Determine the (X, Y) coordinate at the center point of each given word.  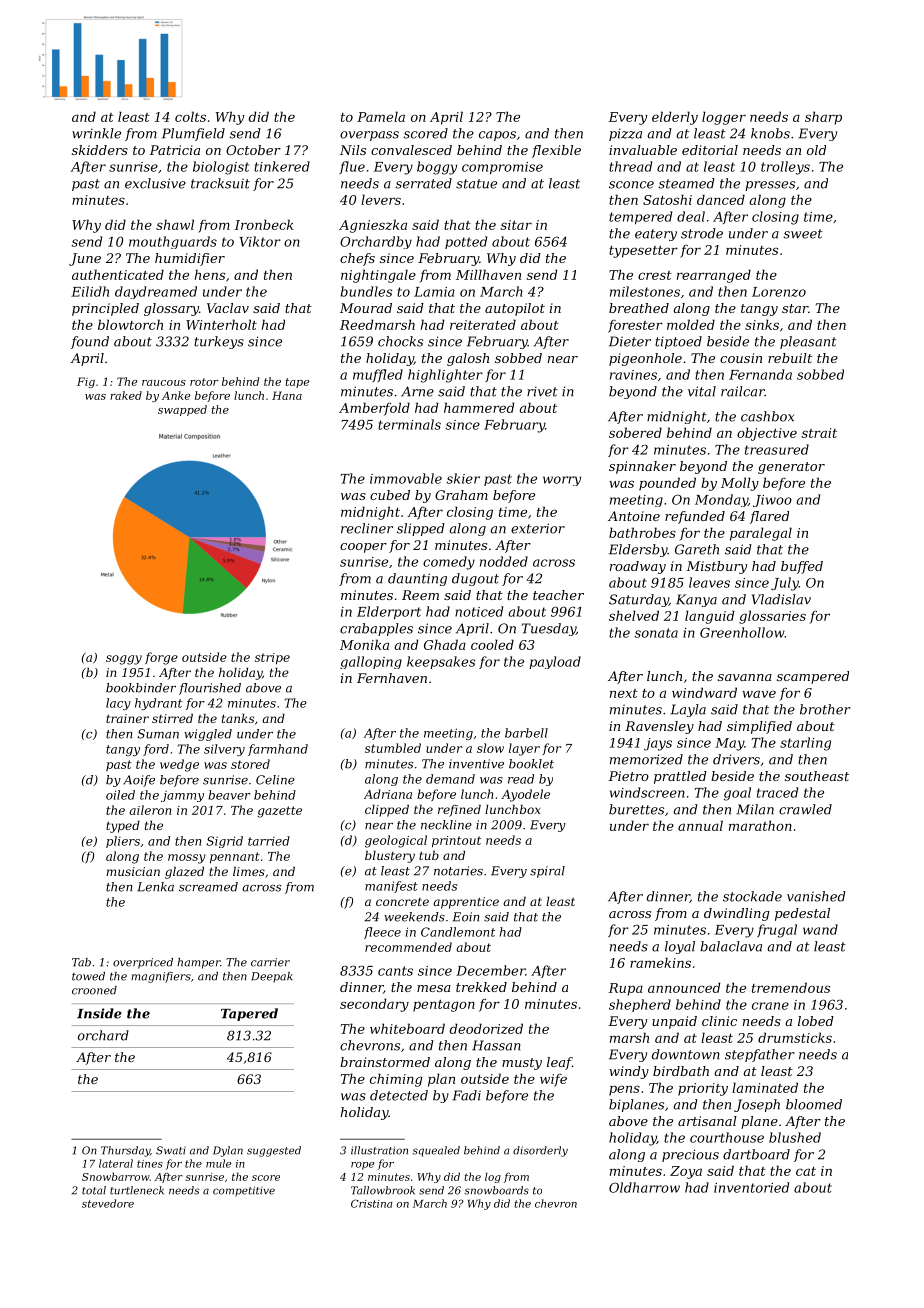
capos (497, 136)
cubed (390, 495)
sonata (656, 633)
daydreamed (156, 292)
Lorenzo (779, 292)
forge (161, 658)
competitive (244, 1191)
